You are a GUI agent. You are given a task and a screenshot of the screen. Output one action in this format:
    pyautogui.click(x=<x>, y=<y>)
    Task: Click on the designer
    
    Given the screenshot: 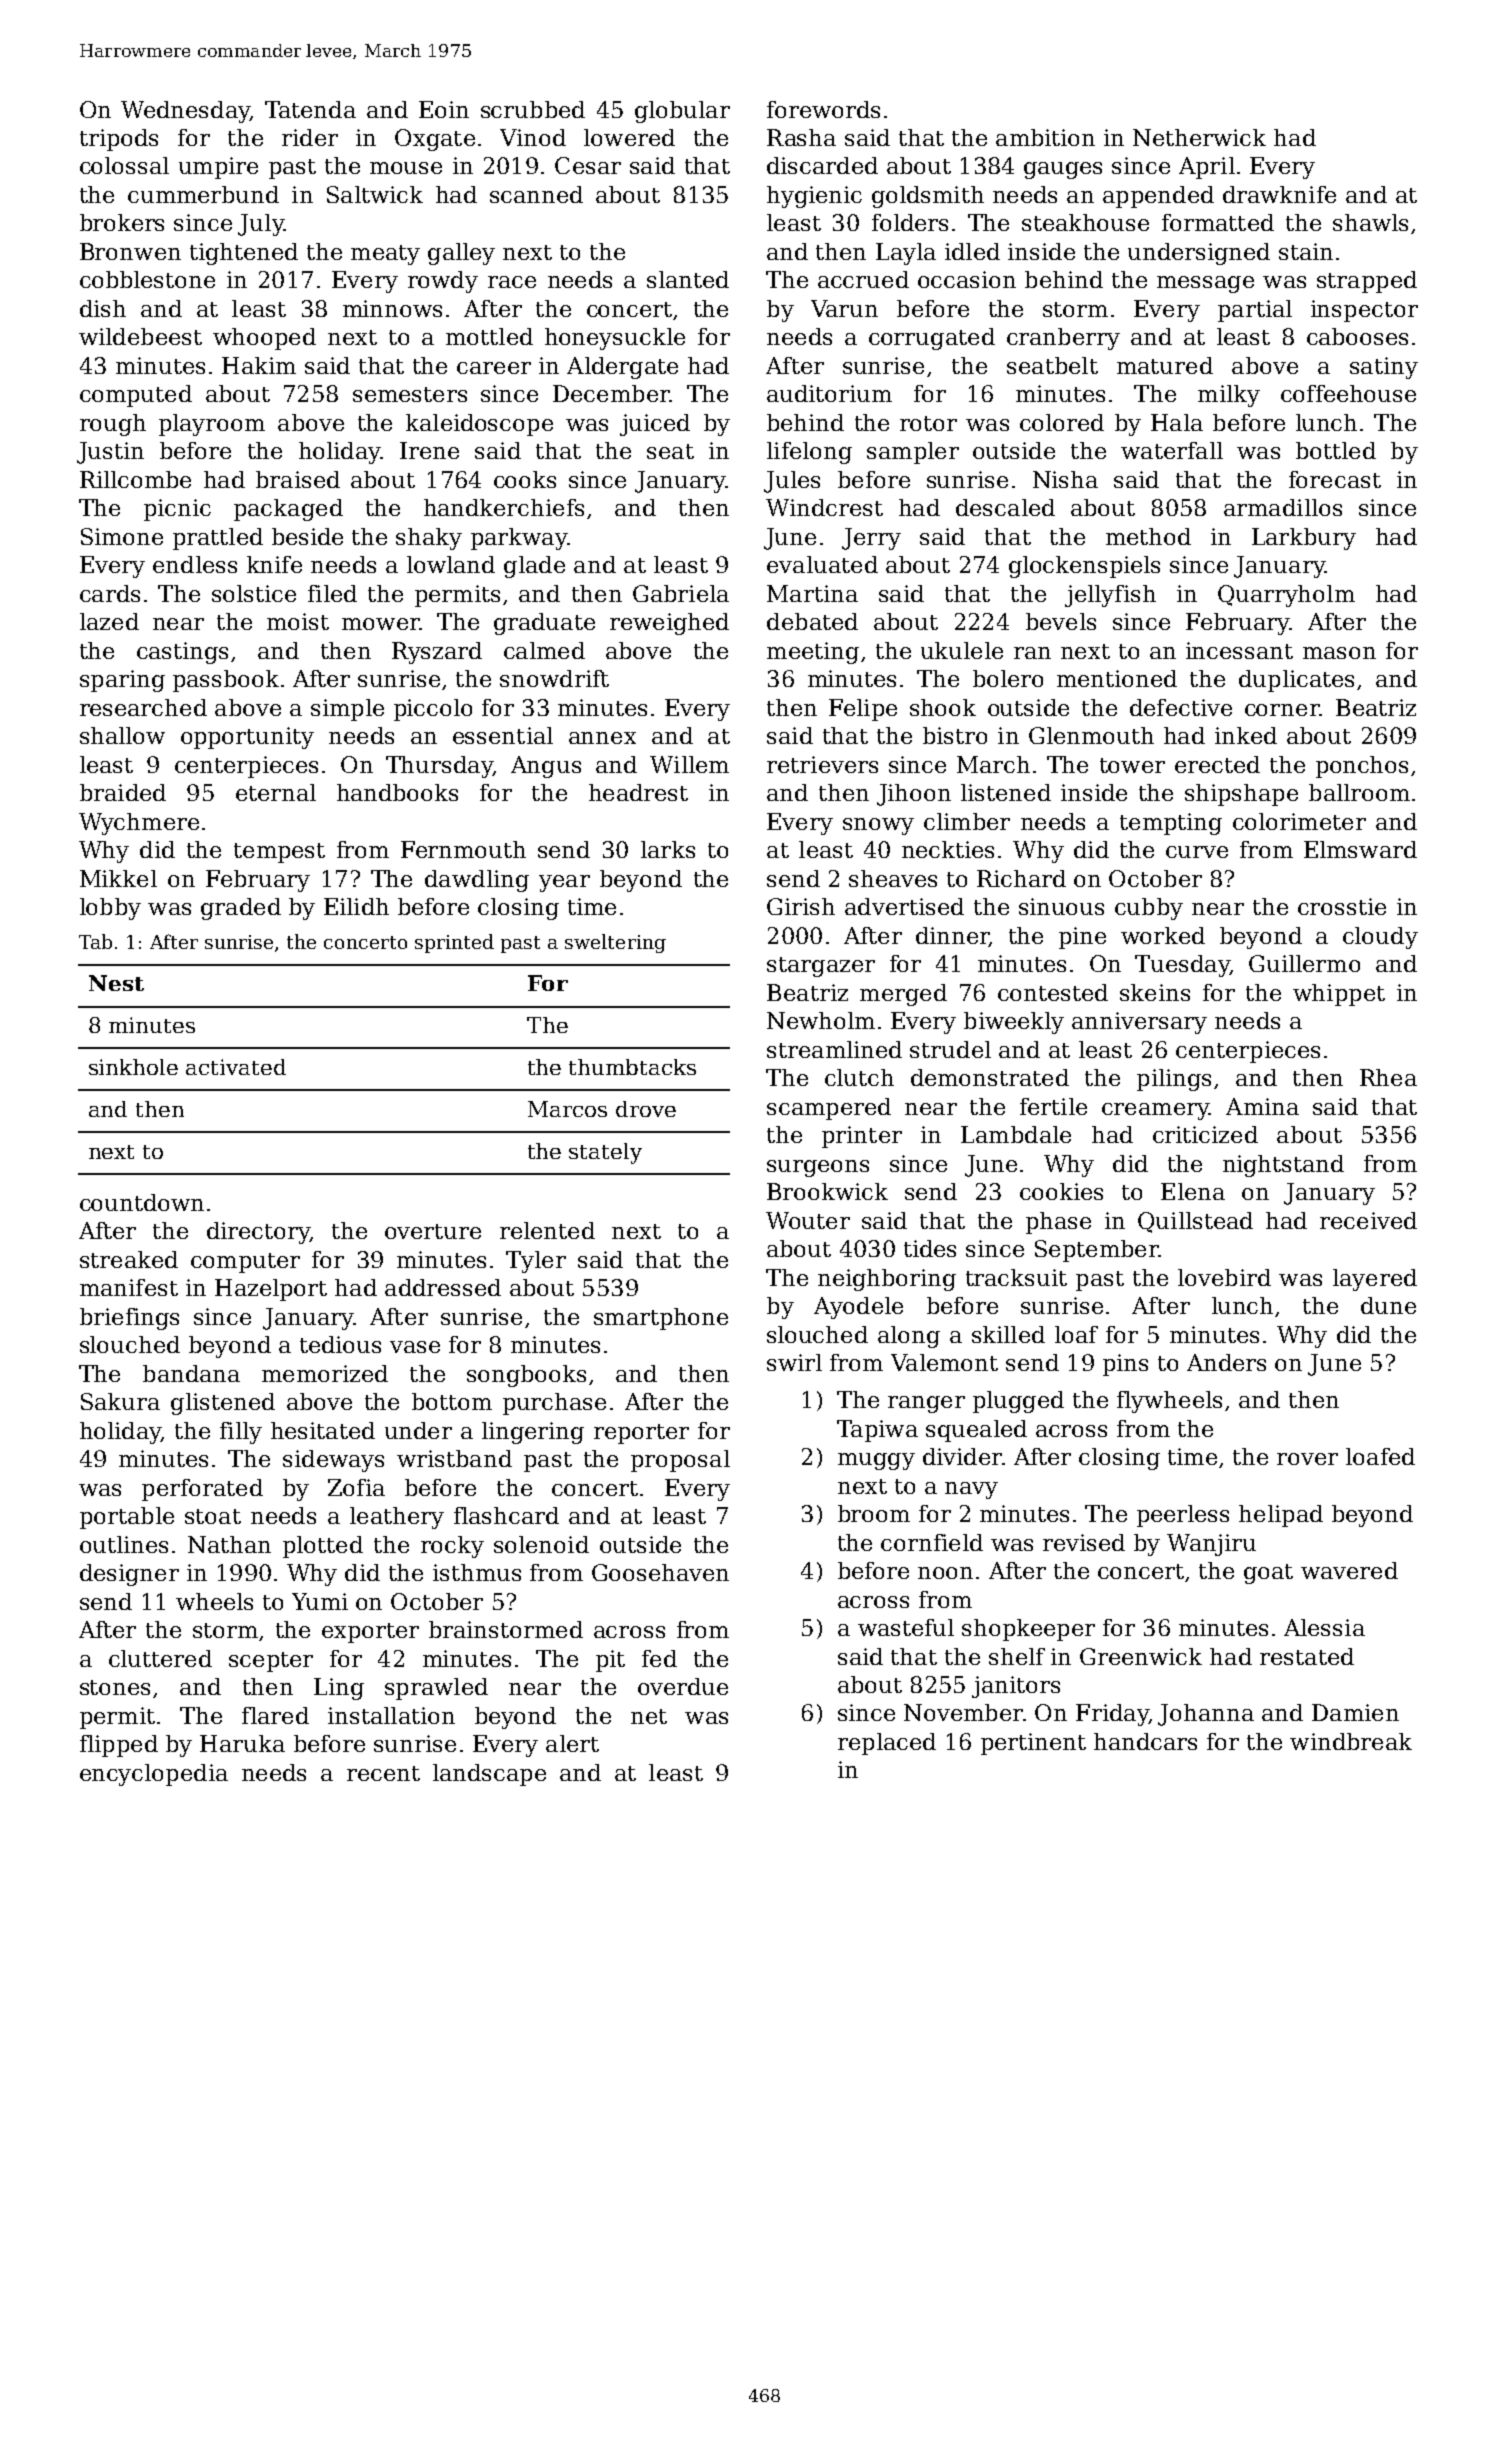 What is the action you would take?
    pyautogui.click(x=129, y=1575)
